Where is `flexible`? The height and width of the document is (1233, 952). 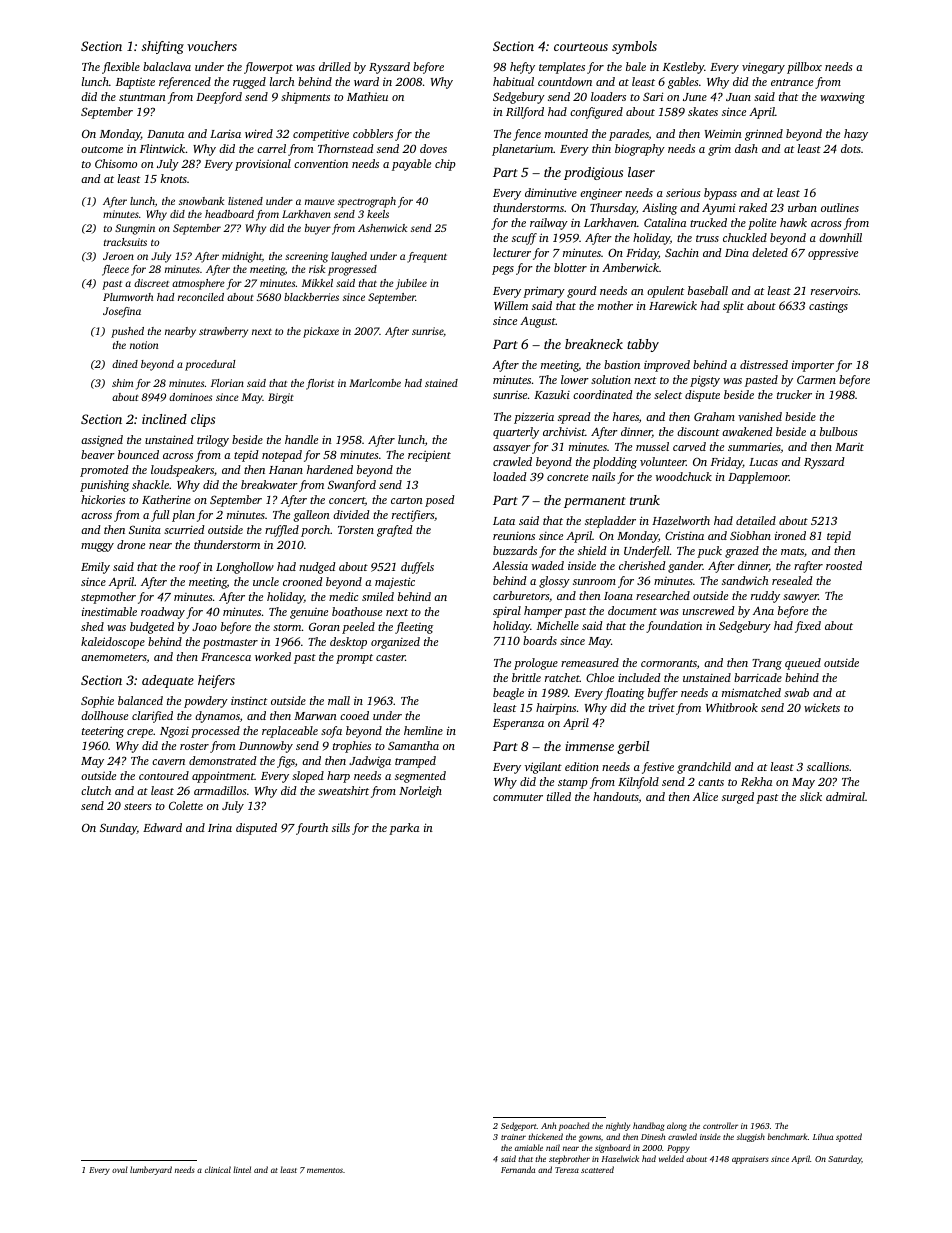
flexible is located at coordinates (121, 68).
